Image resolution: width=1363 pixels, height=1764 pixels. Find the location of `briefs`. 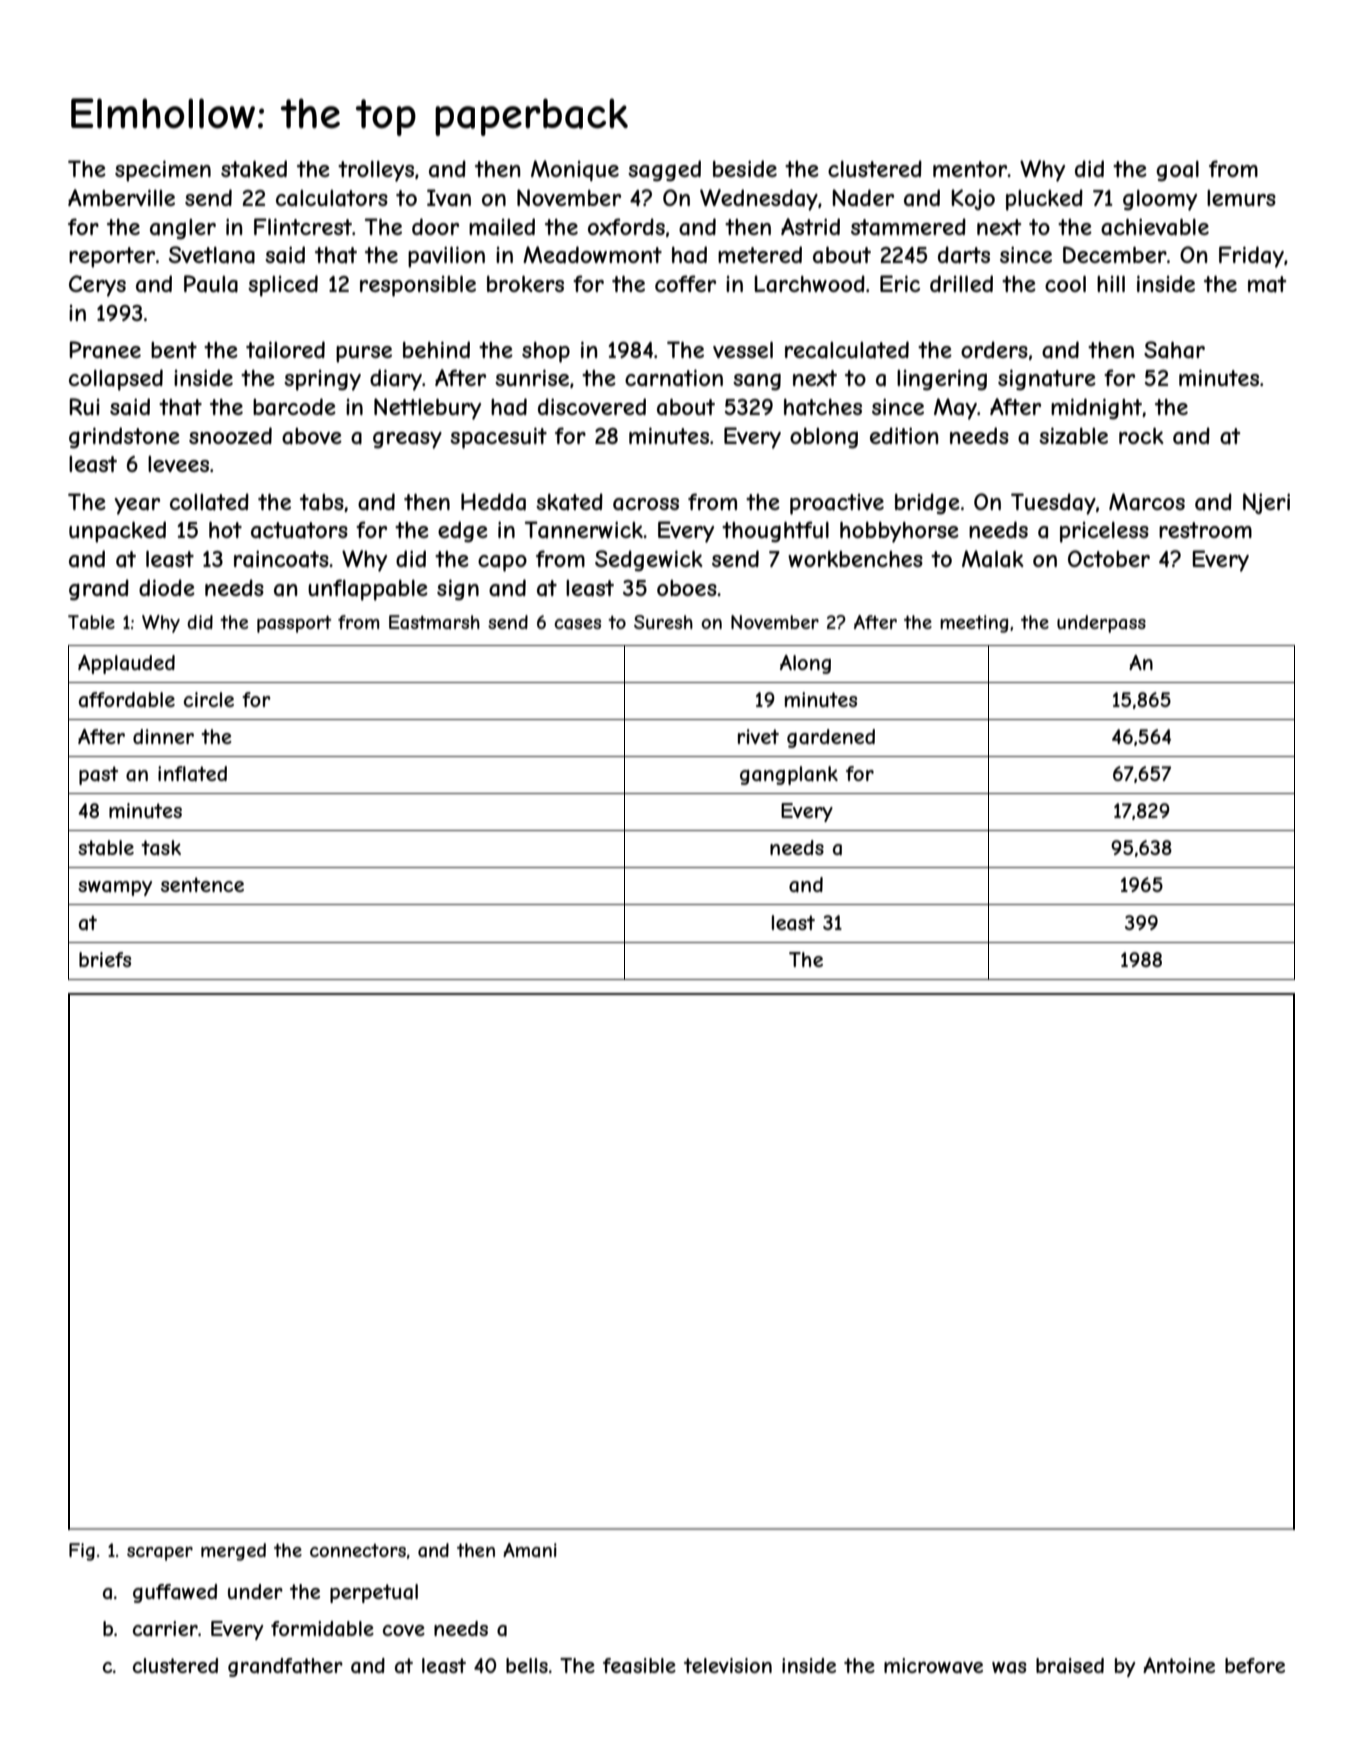

briefs is located at coordinates (105, 959).
